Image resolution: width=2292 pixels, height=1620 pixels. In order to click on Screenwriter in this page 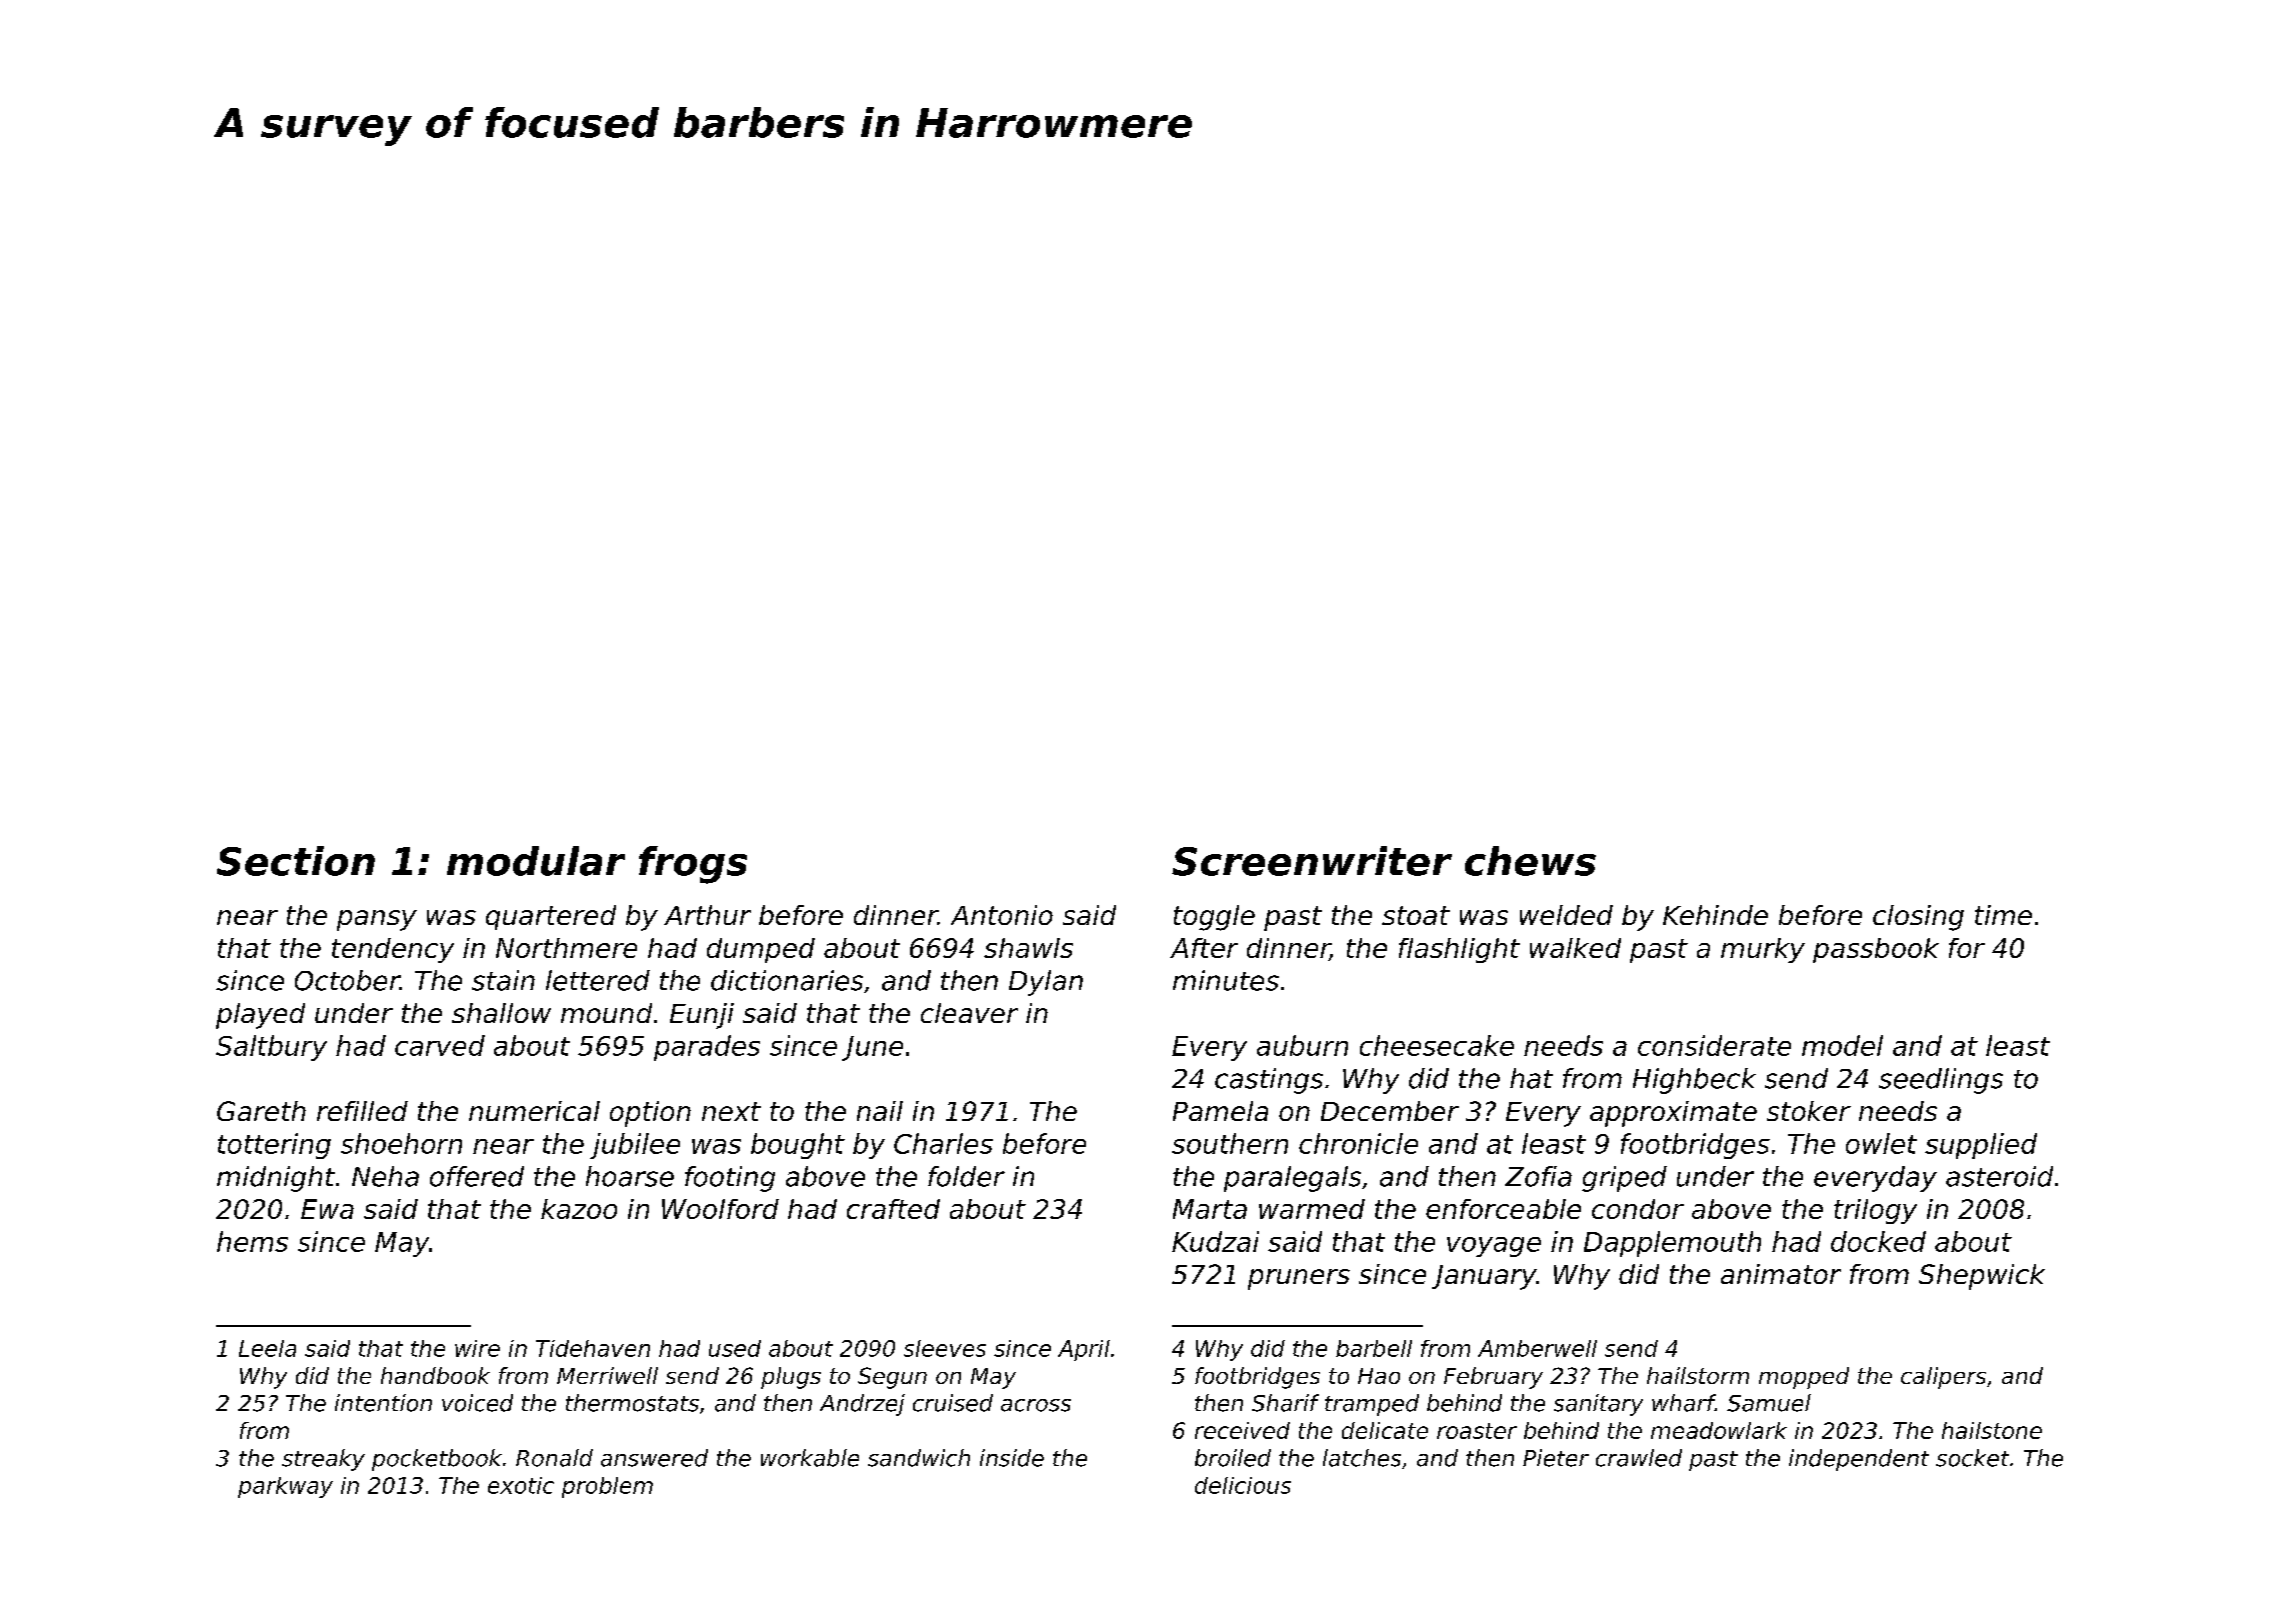, I will do `click(1312, 861)`.
